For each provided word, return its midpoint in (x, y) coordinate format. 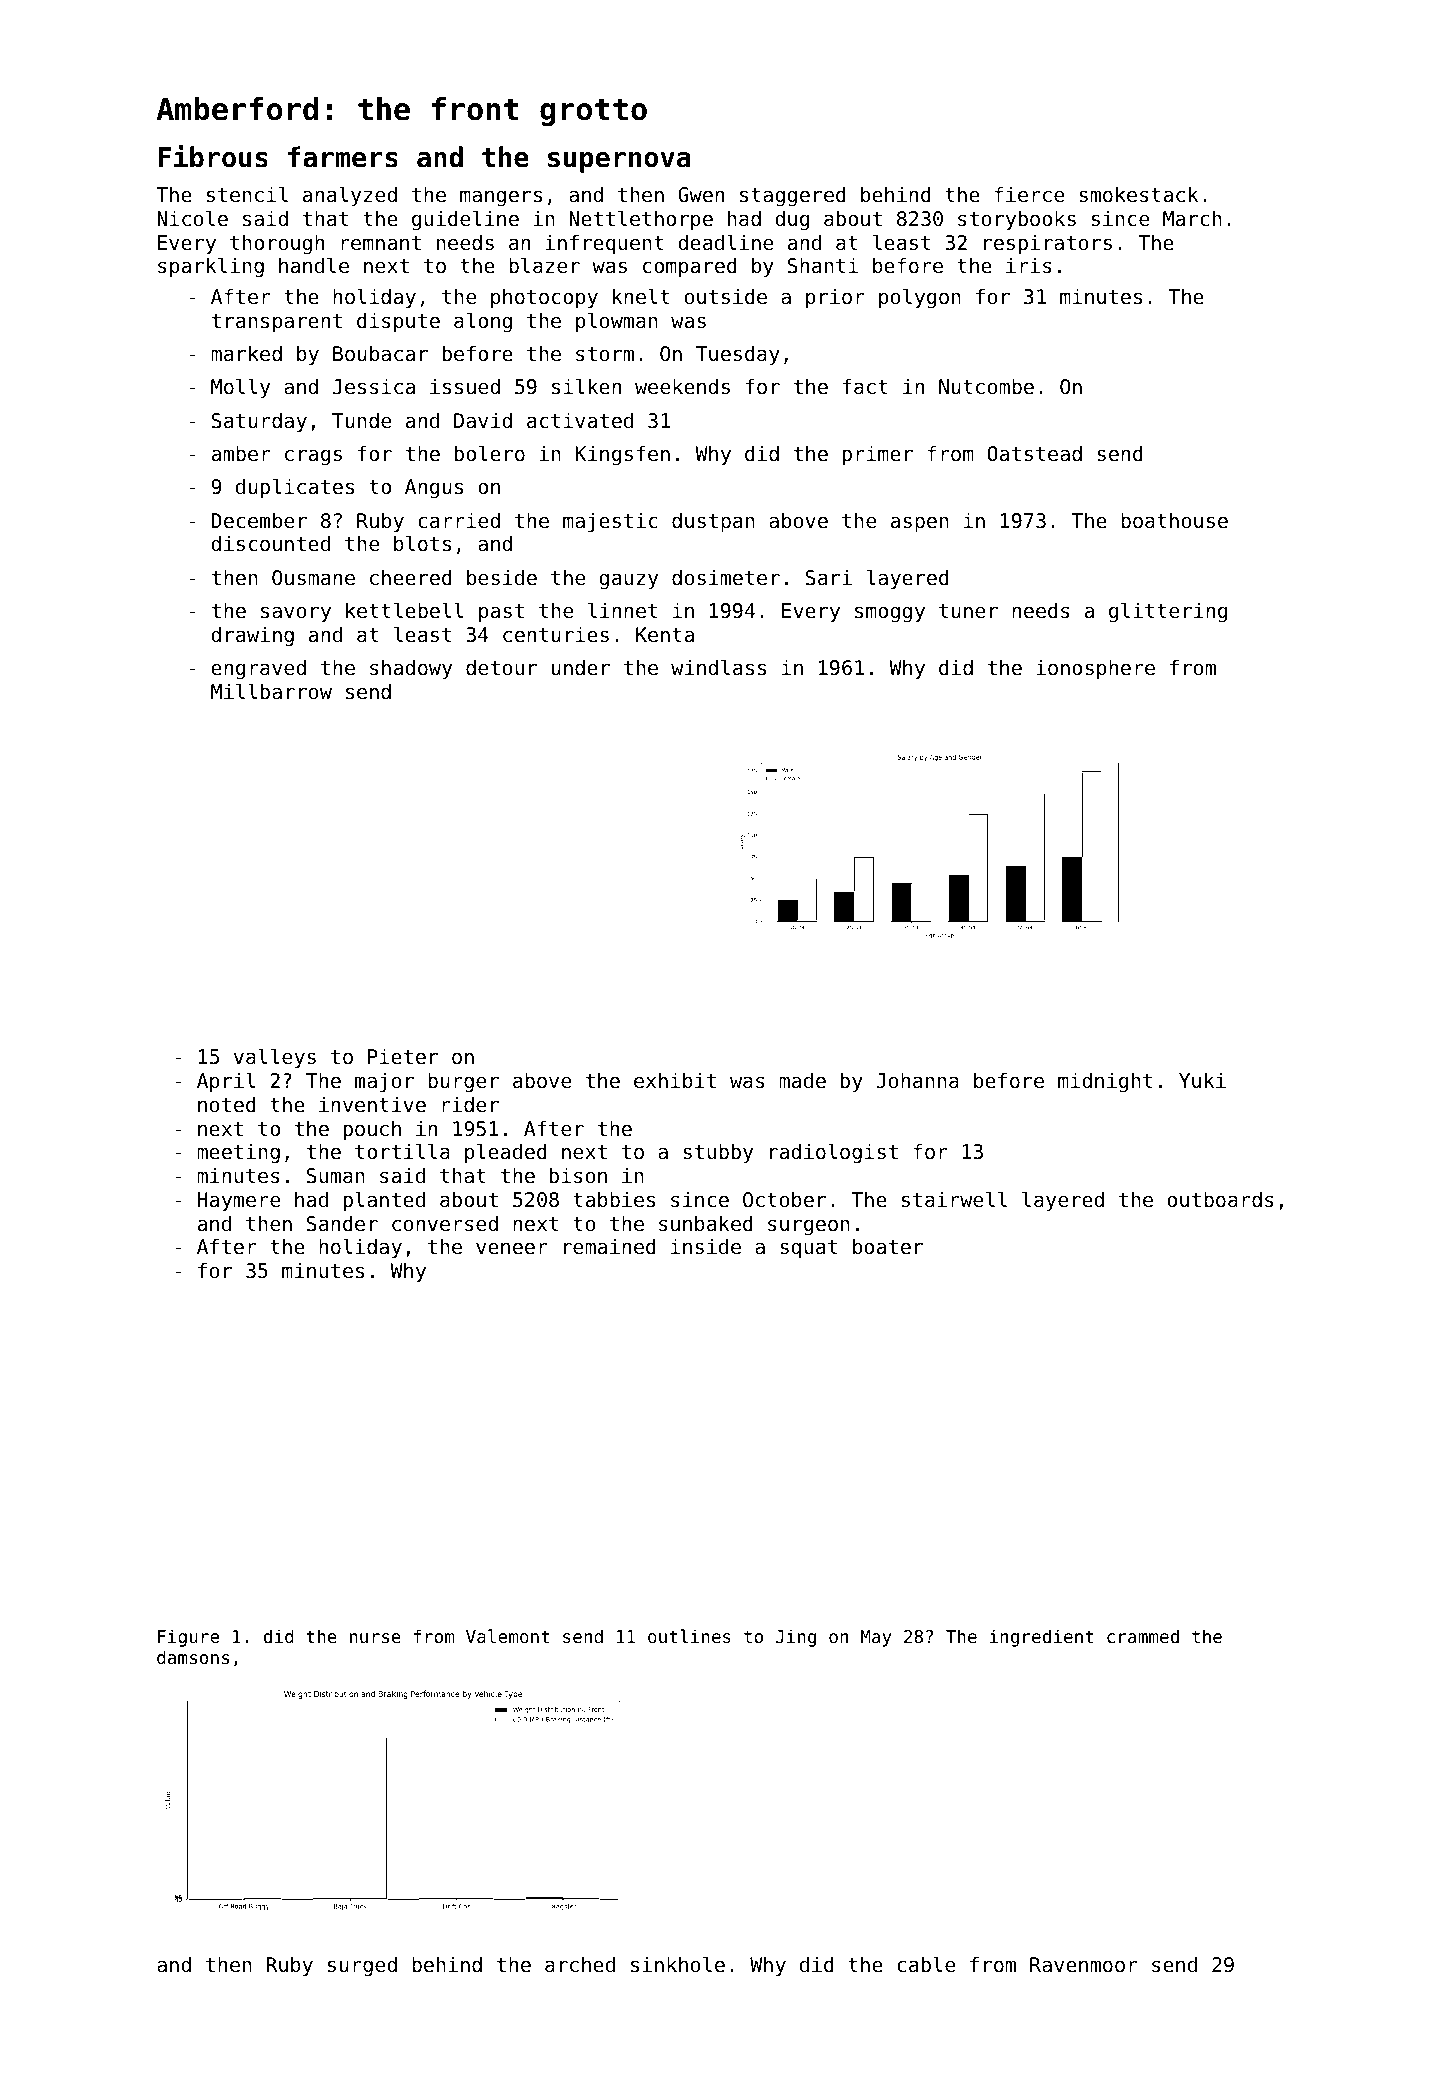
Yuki (1202, 1080)
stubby (718, 1153)
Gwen (701, 195)
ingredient (1041, 1638)
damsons (193, 1657)
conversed (445, 1223)
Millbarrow (271, 691)
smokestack (1138, 194)
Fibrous (213, 156)
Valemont (507, 1636)
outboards (1220, 1199)
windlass (718, 667)
